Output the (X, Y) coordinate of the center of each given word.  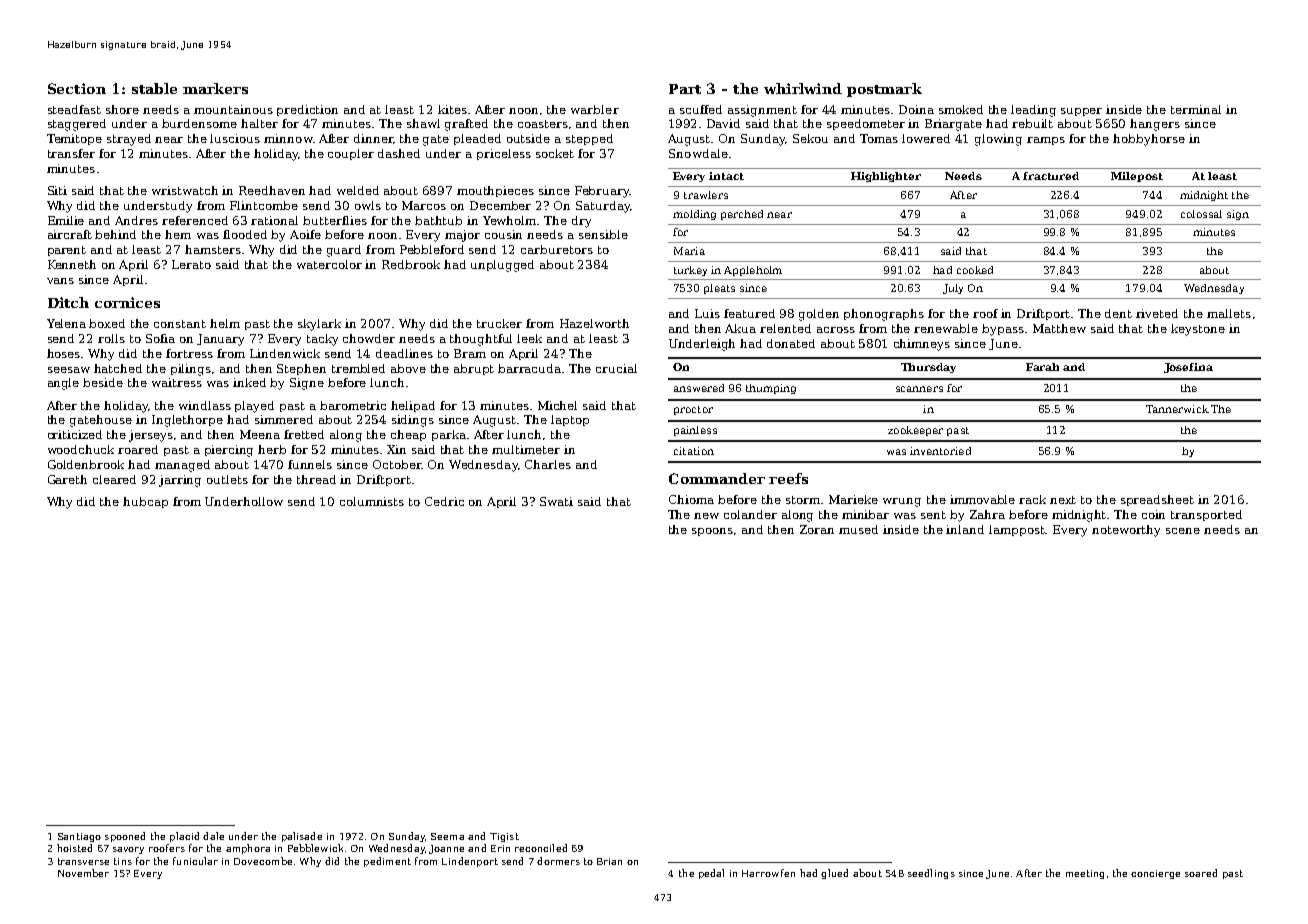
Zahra (987, 514)
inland (965, 529)
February (602, 192)
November (83, 873)
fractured (1051, 176)
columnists (372, 501)
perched (742, 215)
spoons (712, 532)
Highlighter (886, 177)
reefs (788, 478)
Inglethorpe (187, 421)
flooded (245, 234)
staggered (77, 125)
